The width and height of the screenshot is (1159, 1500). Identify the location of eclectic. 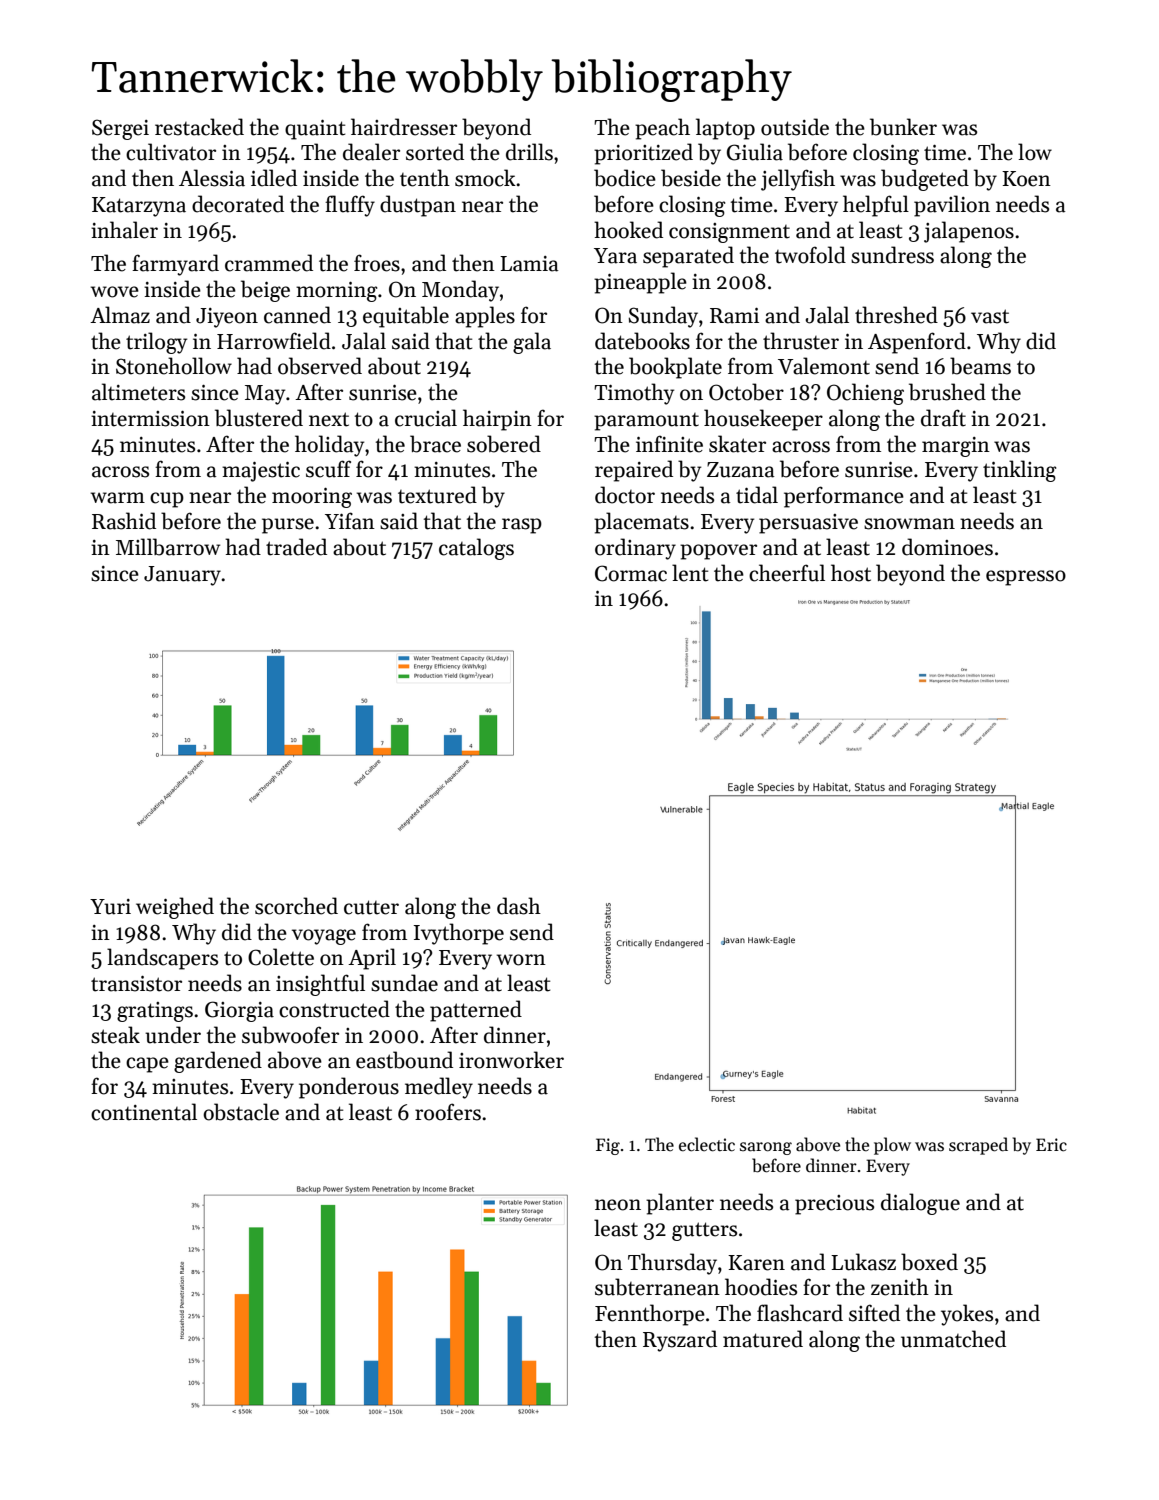
(707, 1144).
